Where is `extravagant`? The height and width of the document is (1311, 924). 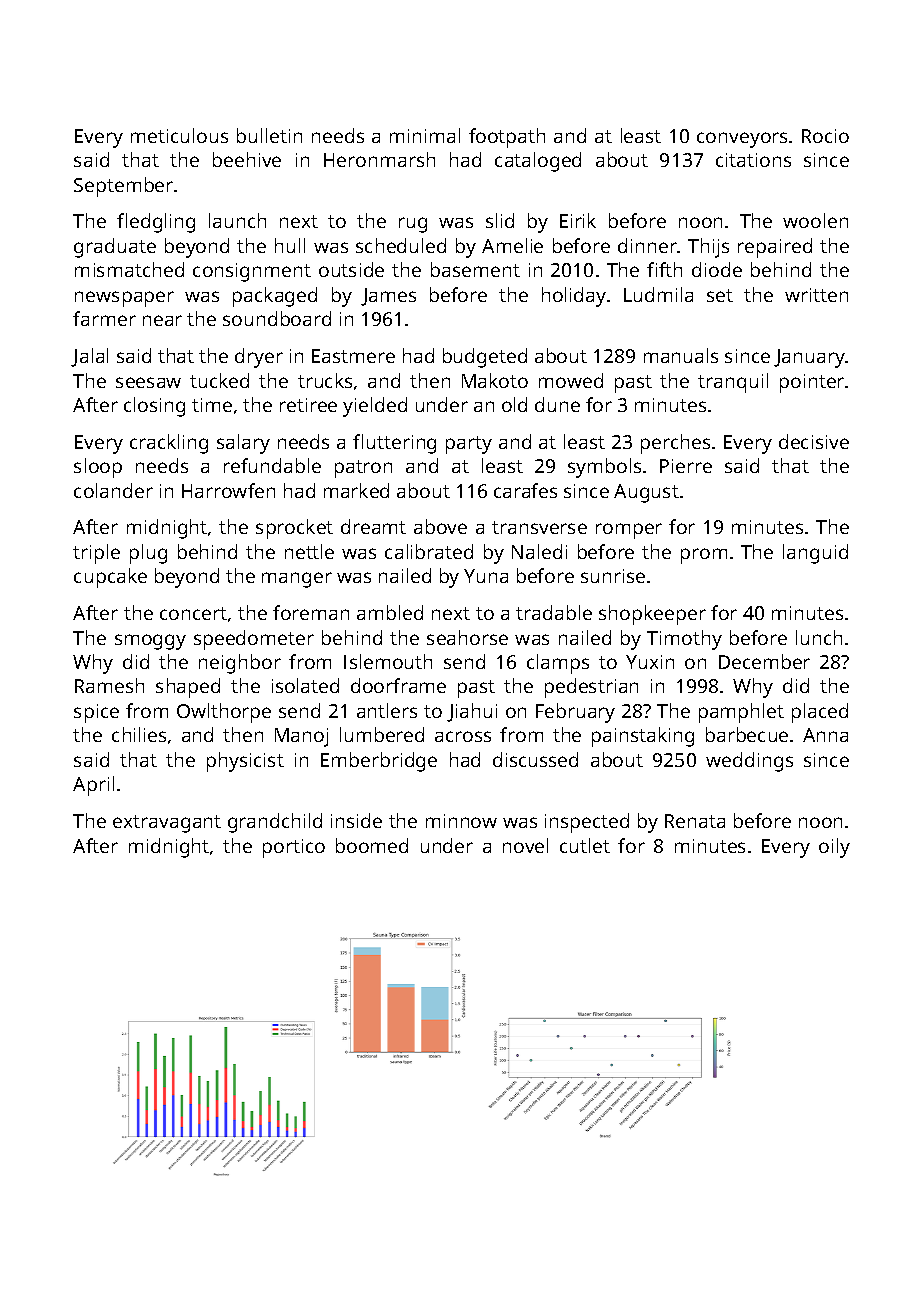 extravagant is located at coordinates (167, 824).
